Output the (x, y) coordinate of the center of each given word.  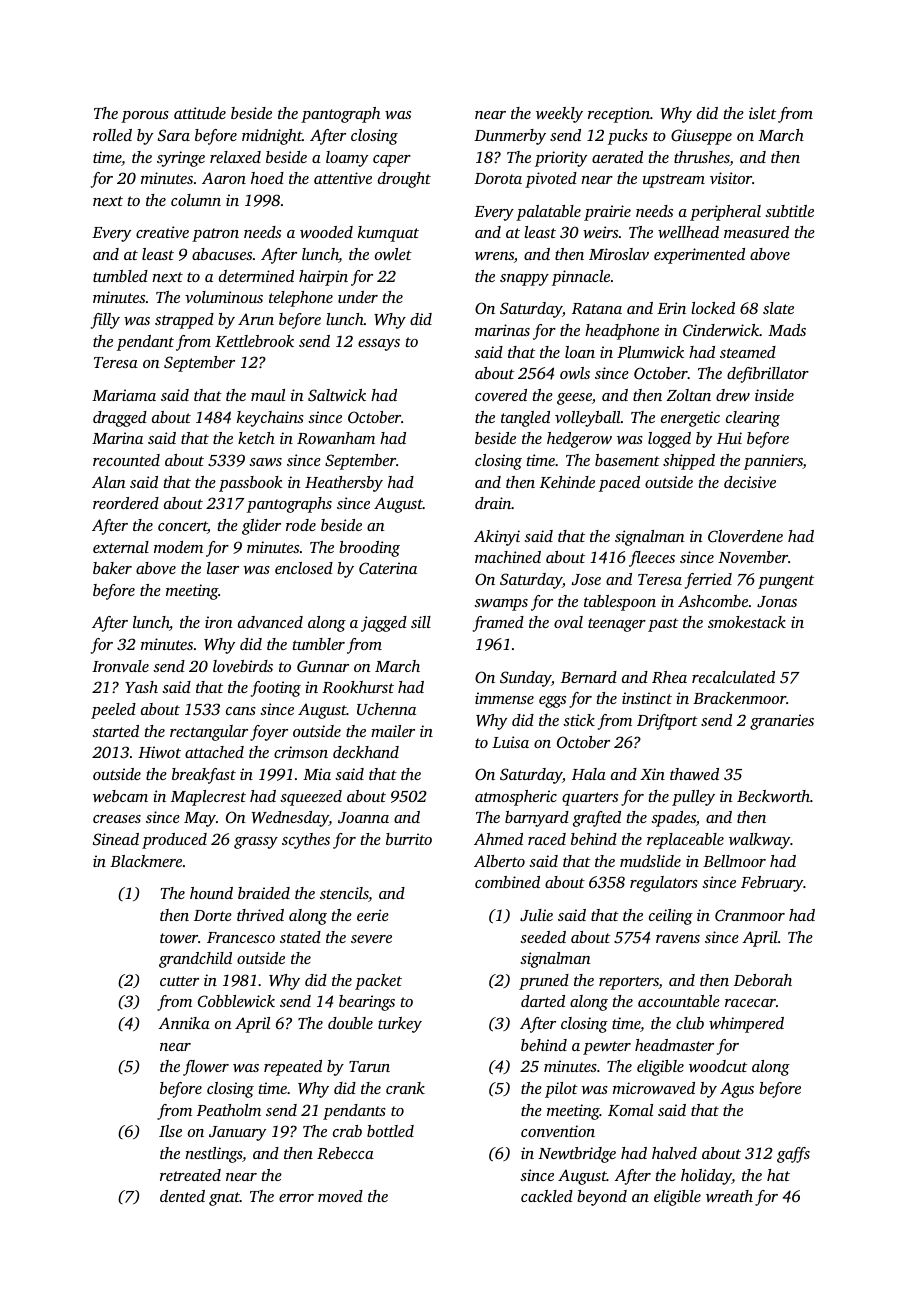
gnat (224, 1199)
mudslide (650, 861)
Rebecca (345, 1153)
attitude (200, 113)
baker (112, 568)
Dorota (498, 178)
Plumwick (650, 352)
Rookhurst (358, 687)
